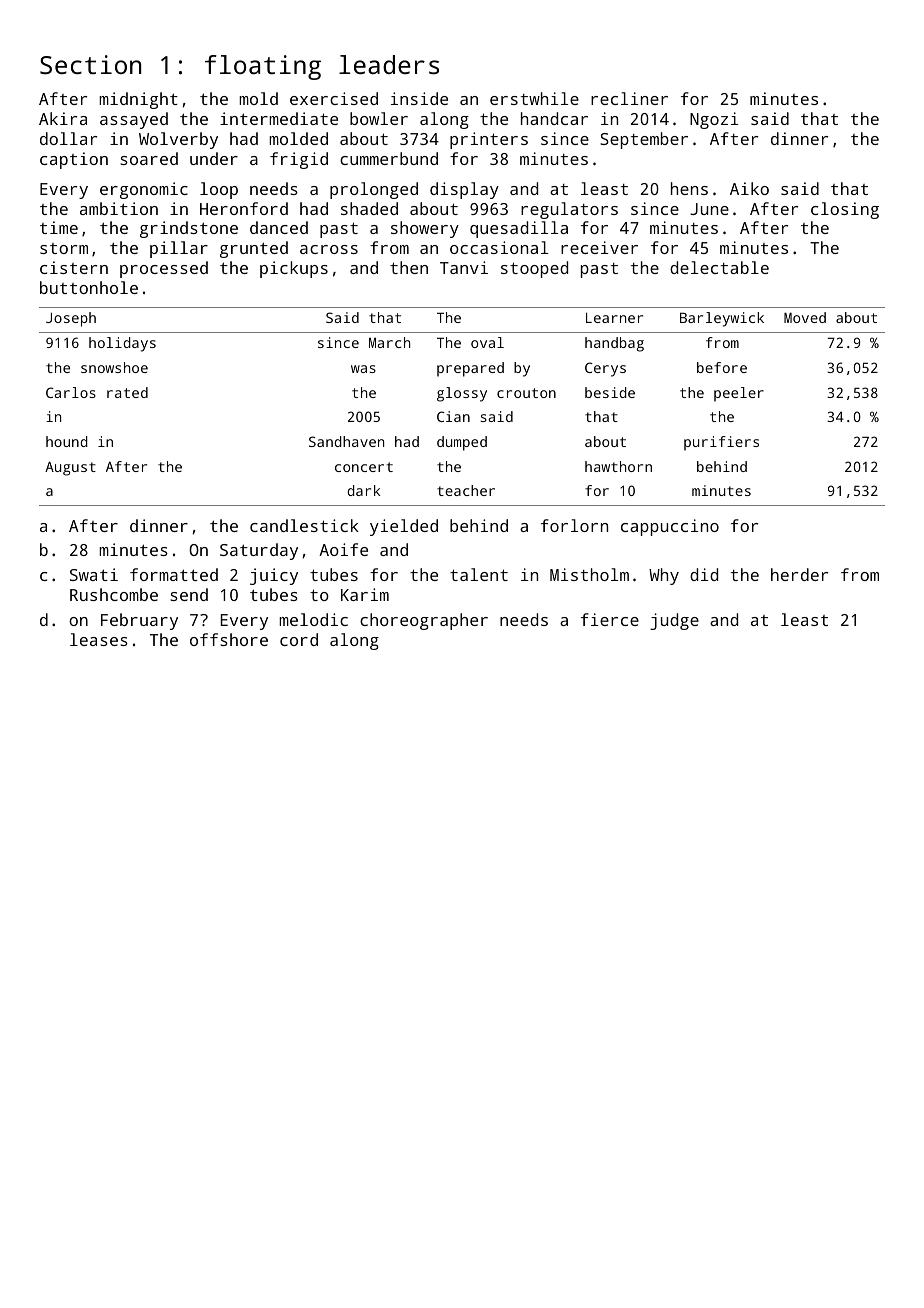  What do you see at coordinates (139, 621) in the page?
I see `February` at bounding box center [139, 621].
